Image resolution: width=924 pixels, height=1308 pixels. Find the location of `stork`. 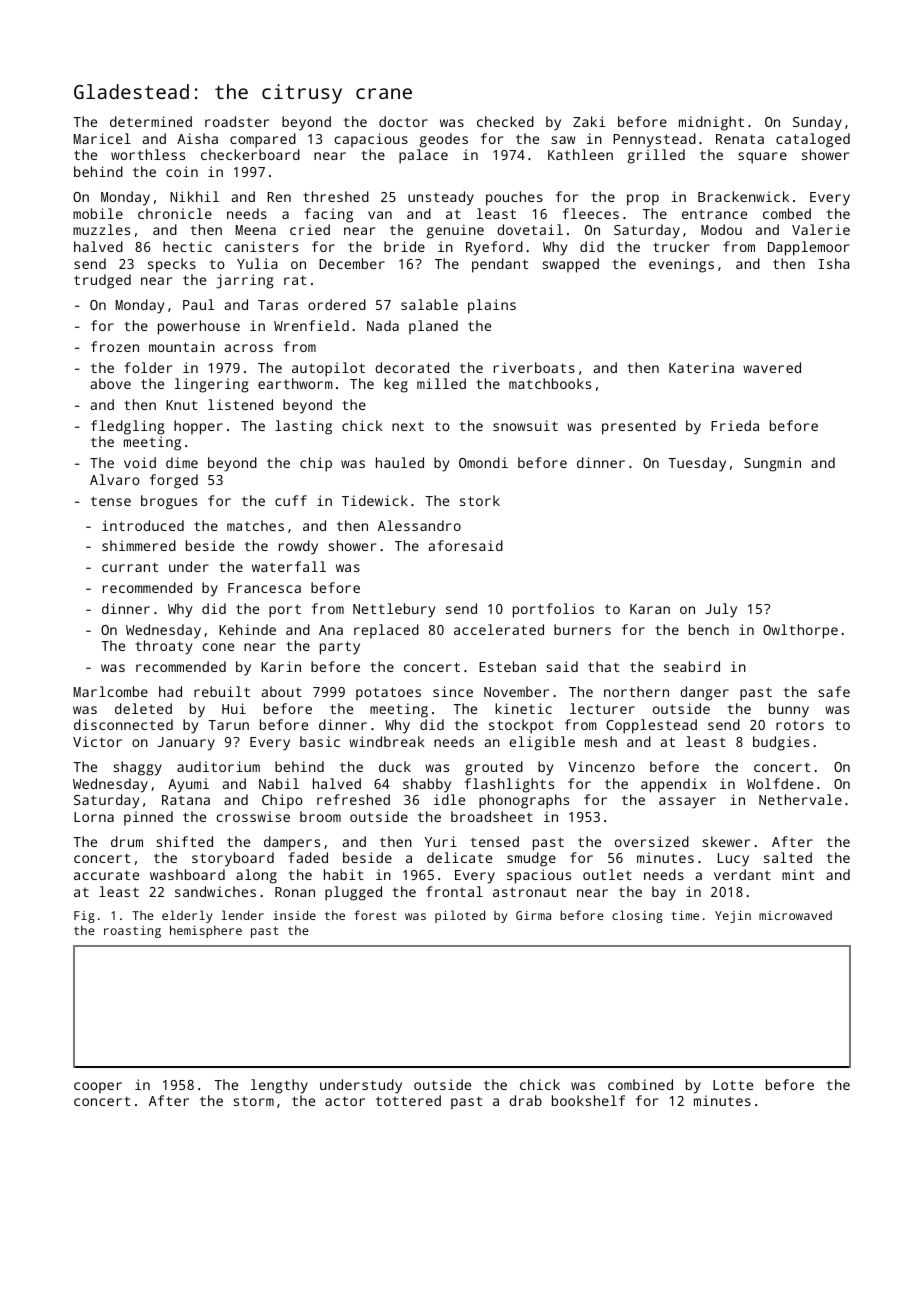

stork is located at coordinates (480, 500).
